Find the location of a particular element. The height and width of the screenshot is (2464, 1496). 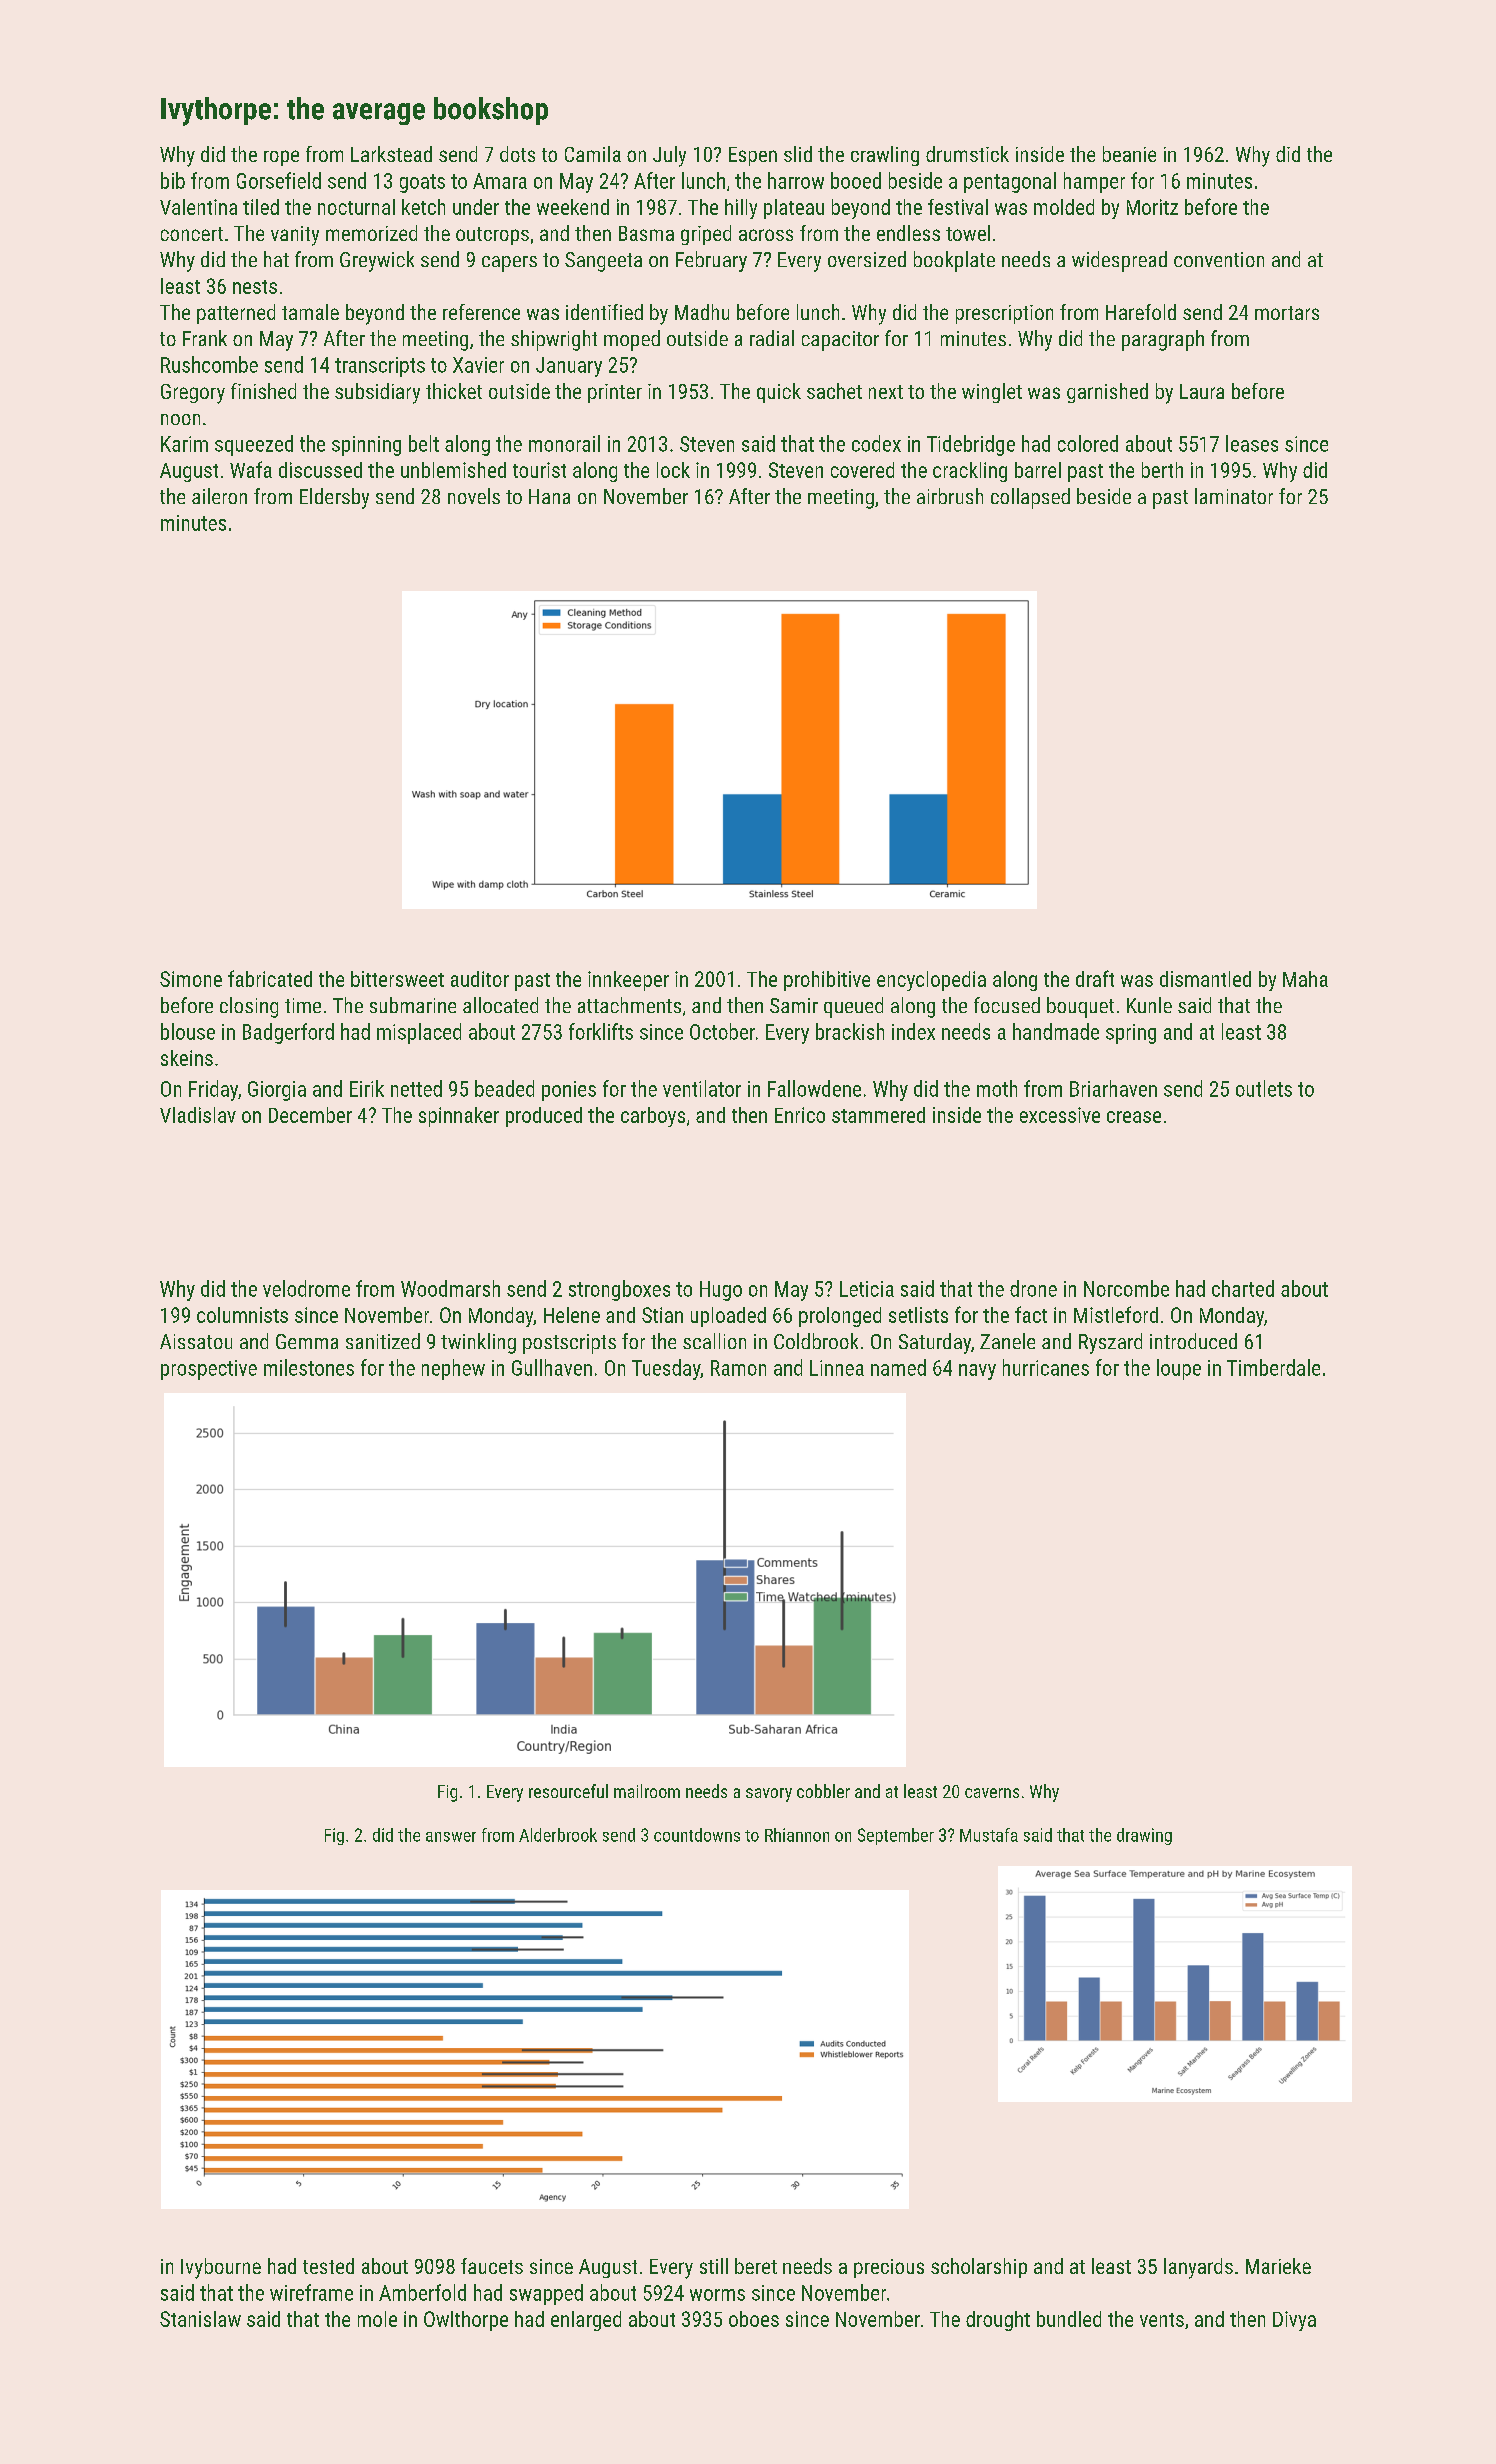

Eldersby is located at coordinates (334, 498).
